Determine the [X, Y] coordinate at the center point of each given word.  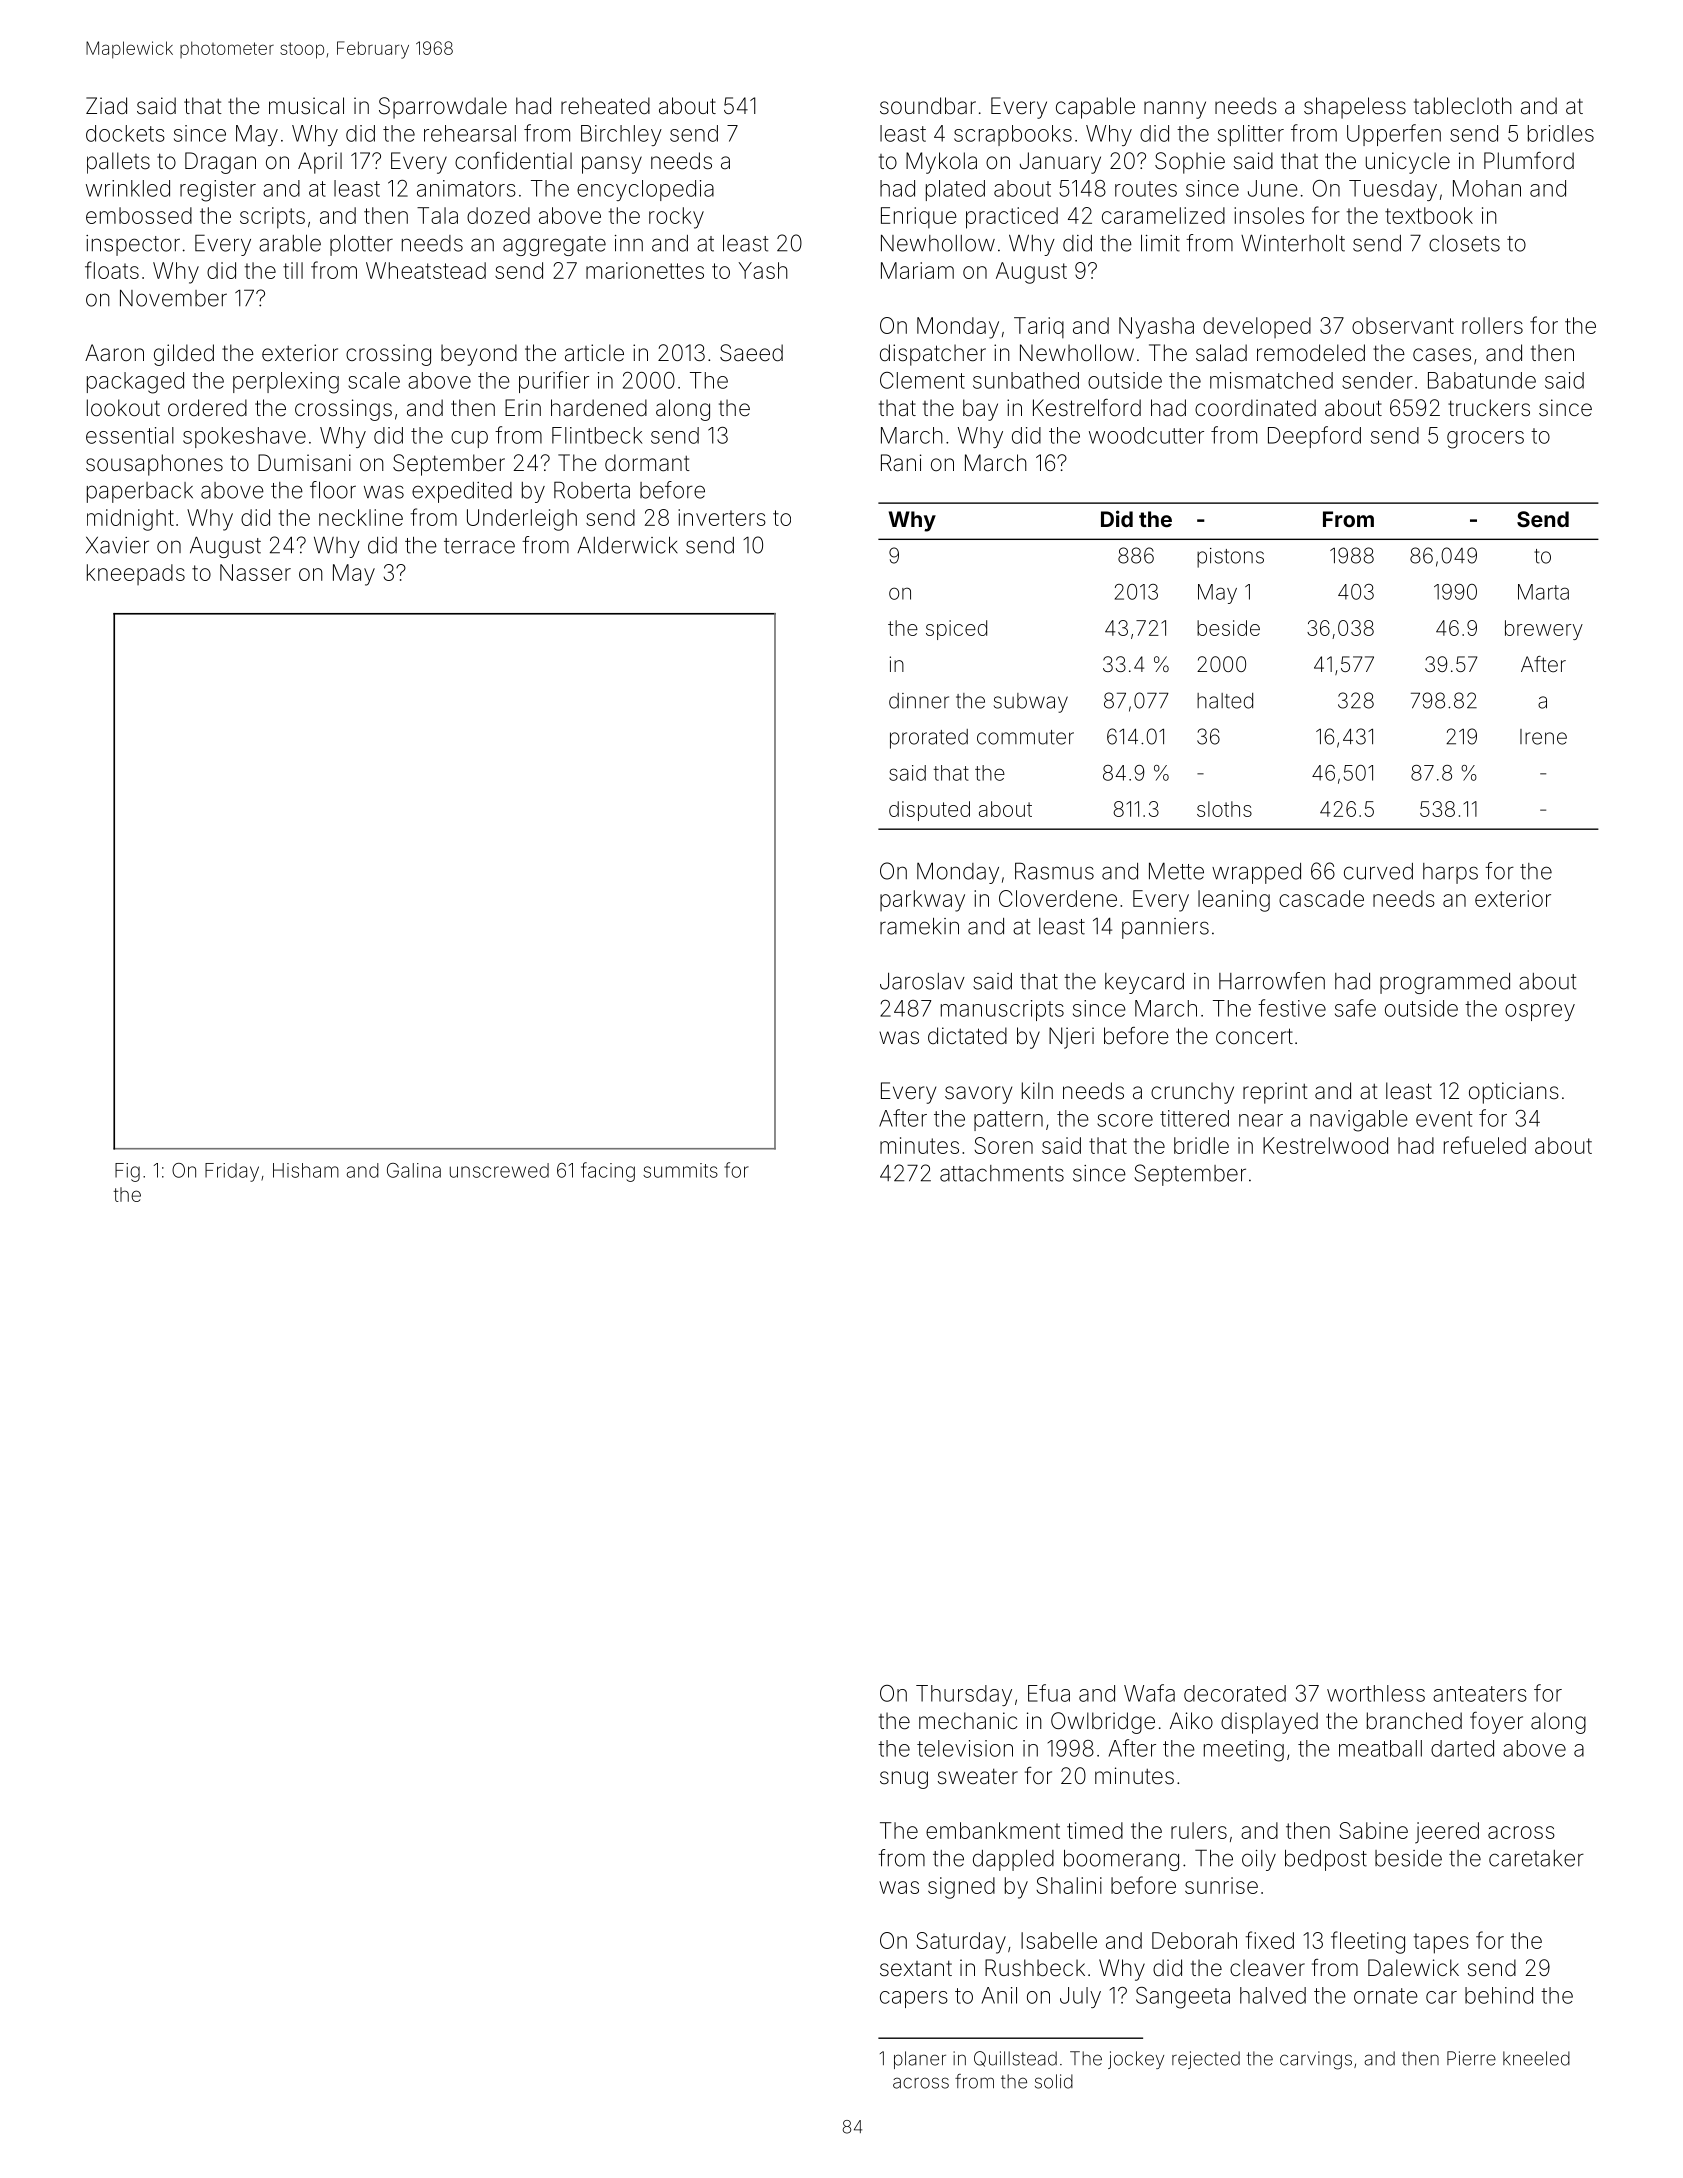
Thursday [964, 1695]
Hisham [306, 1170]
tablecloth [1463, 106]
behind [1499, 1995]
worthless [1376, 1693]
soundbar [928, 106]
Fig [127, 1172]
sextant [916, 1968]
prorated [929, 739]
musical [306, 106]
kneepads [136, 574]
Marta [1543, 592]
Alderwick [627, 545]
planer [920, 2060]
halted [1225, 701]
